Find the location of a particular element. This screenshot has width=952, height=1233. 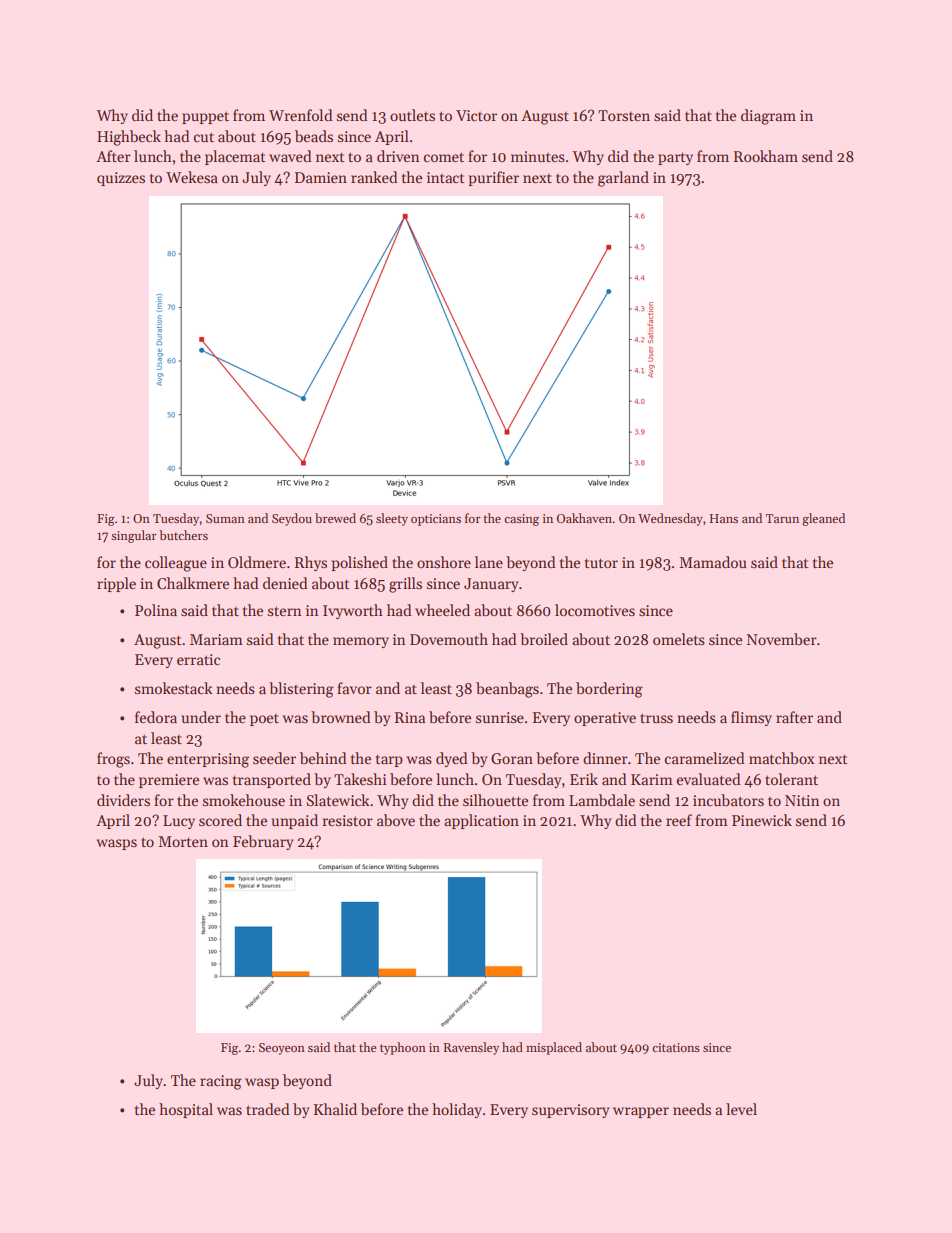

purifier is located at coordinates (493, 178).
